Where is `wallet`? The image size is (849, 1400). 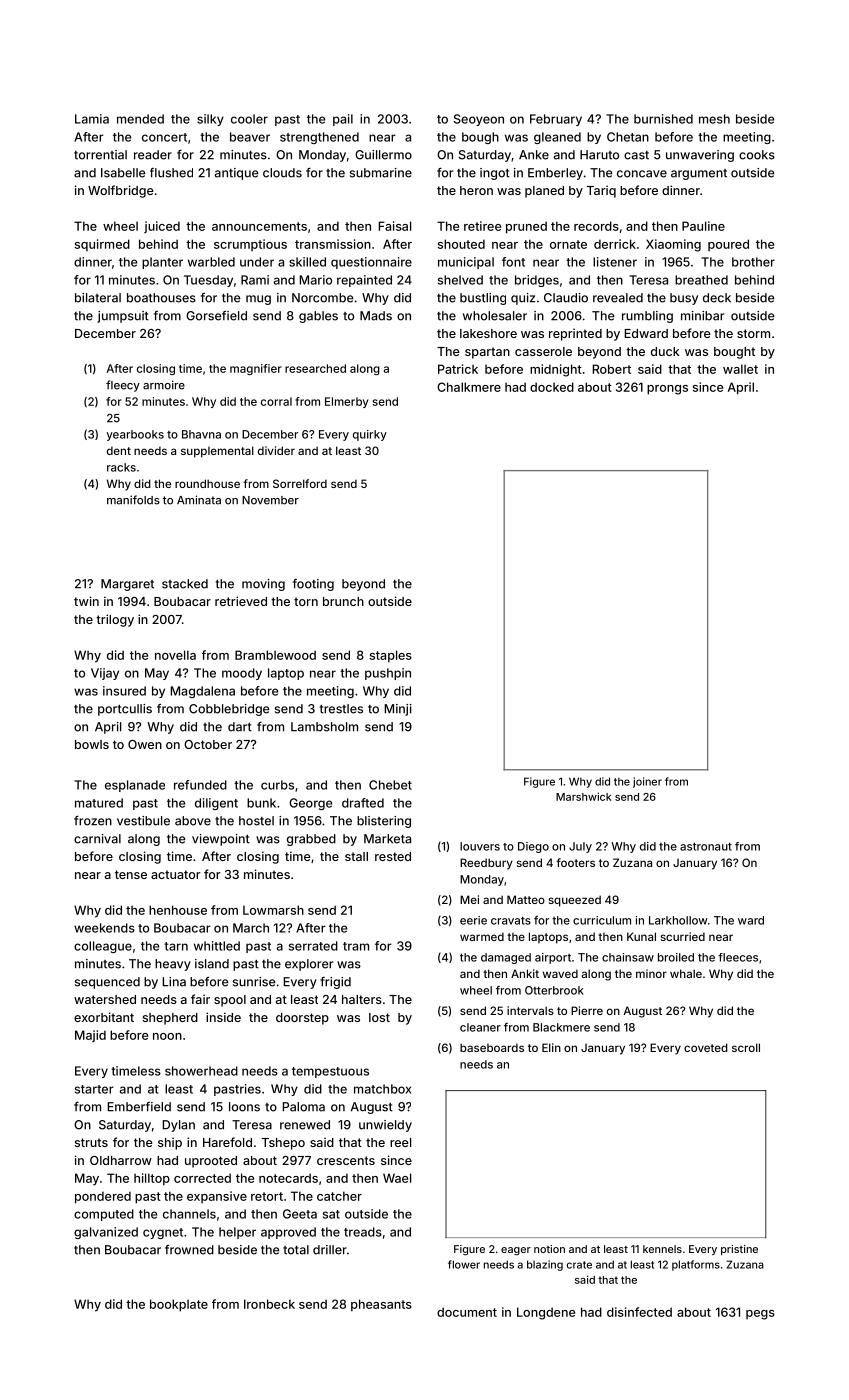 wallet is located at coordinates (740, 369).
